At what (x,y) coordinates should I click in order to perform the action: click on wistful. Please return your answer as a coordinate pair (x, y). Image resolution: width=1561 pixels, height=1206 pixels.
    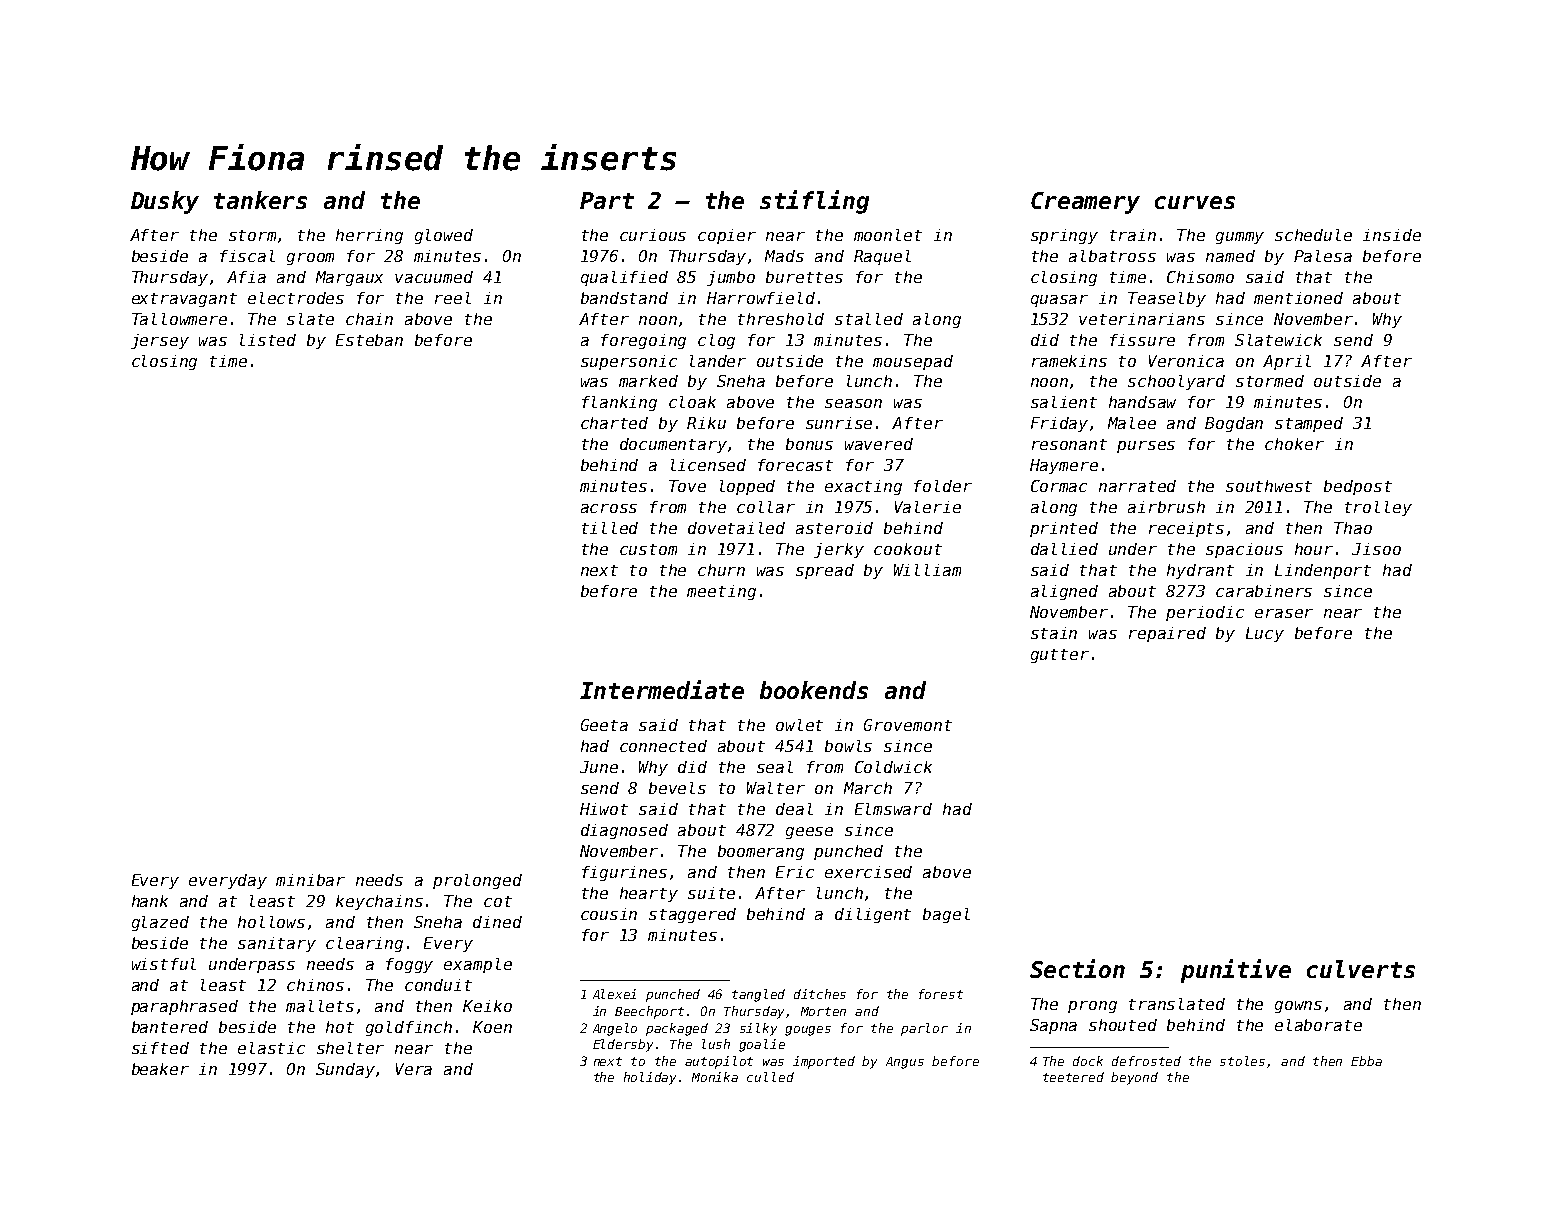
    Looking at the image, I should click on (164, 964).
